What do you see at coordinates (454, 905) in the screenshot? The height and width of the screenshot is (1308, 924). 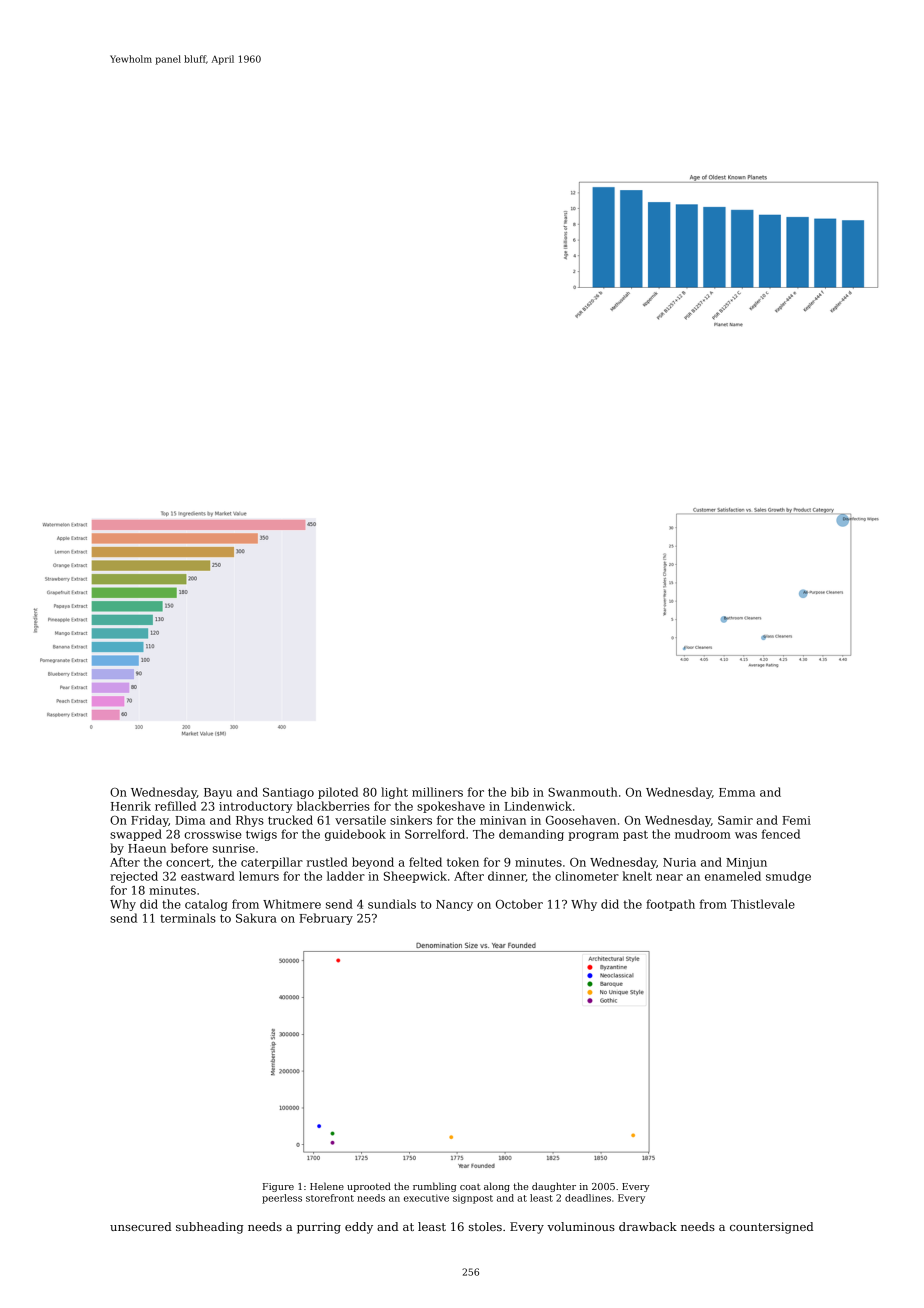 I see `Nancy` at bounding box center [454, 905].
